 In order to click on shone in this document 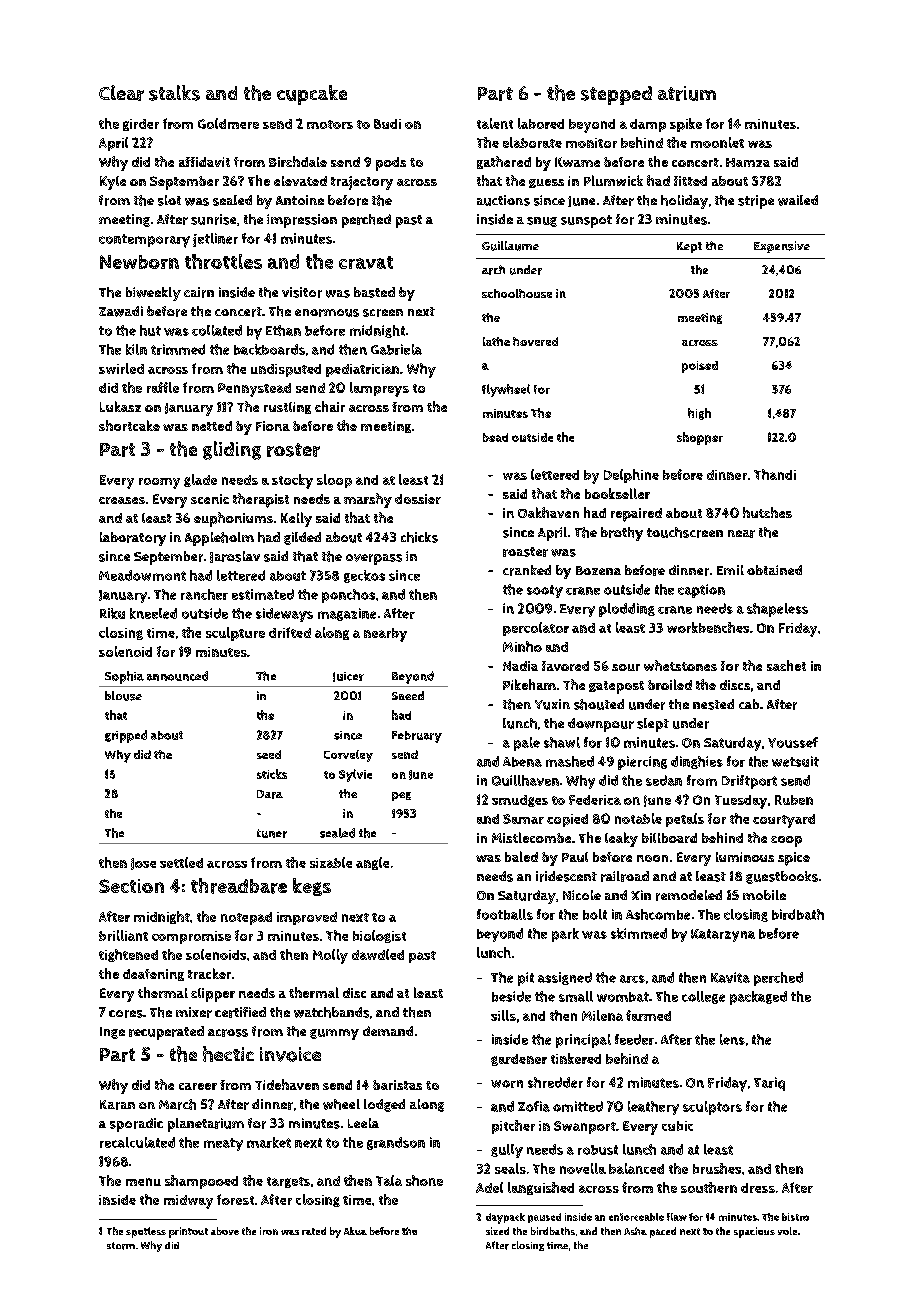, I will do `click(424, 1180)`.
